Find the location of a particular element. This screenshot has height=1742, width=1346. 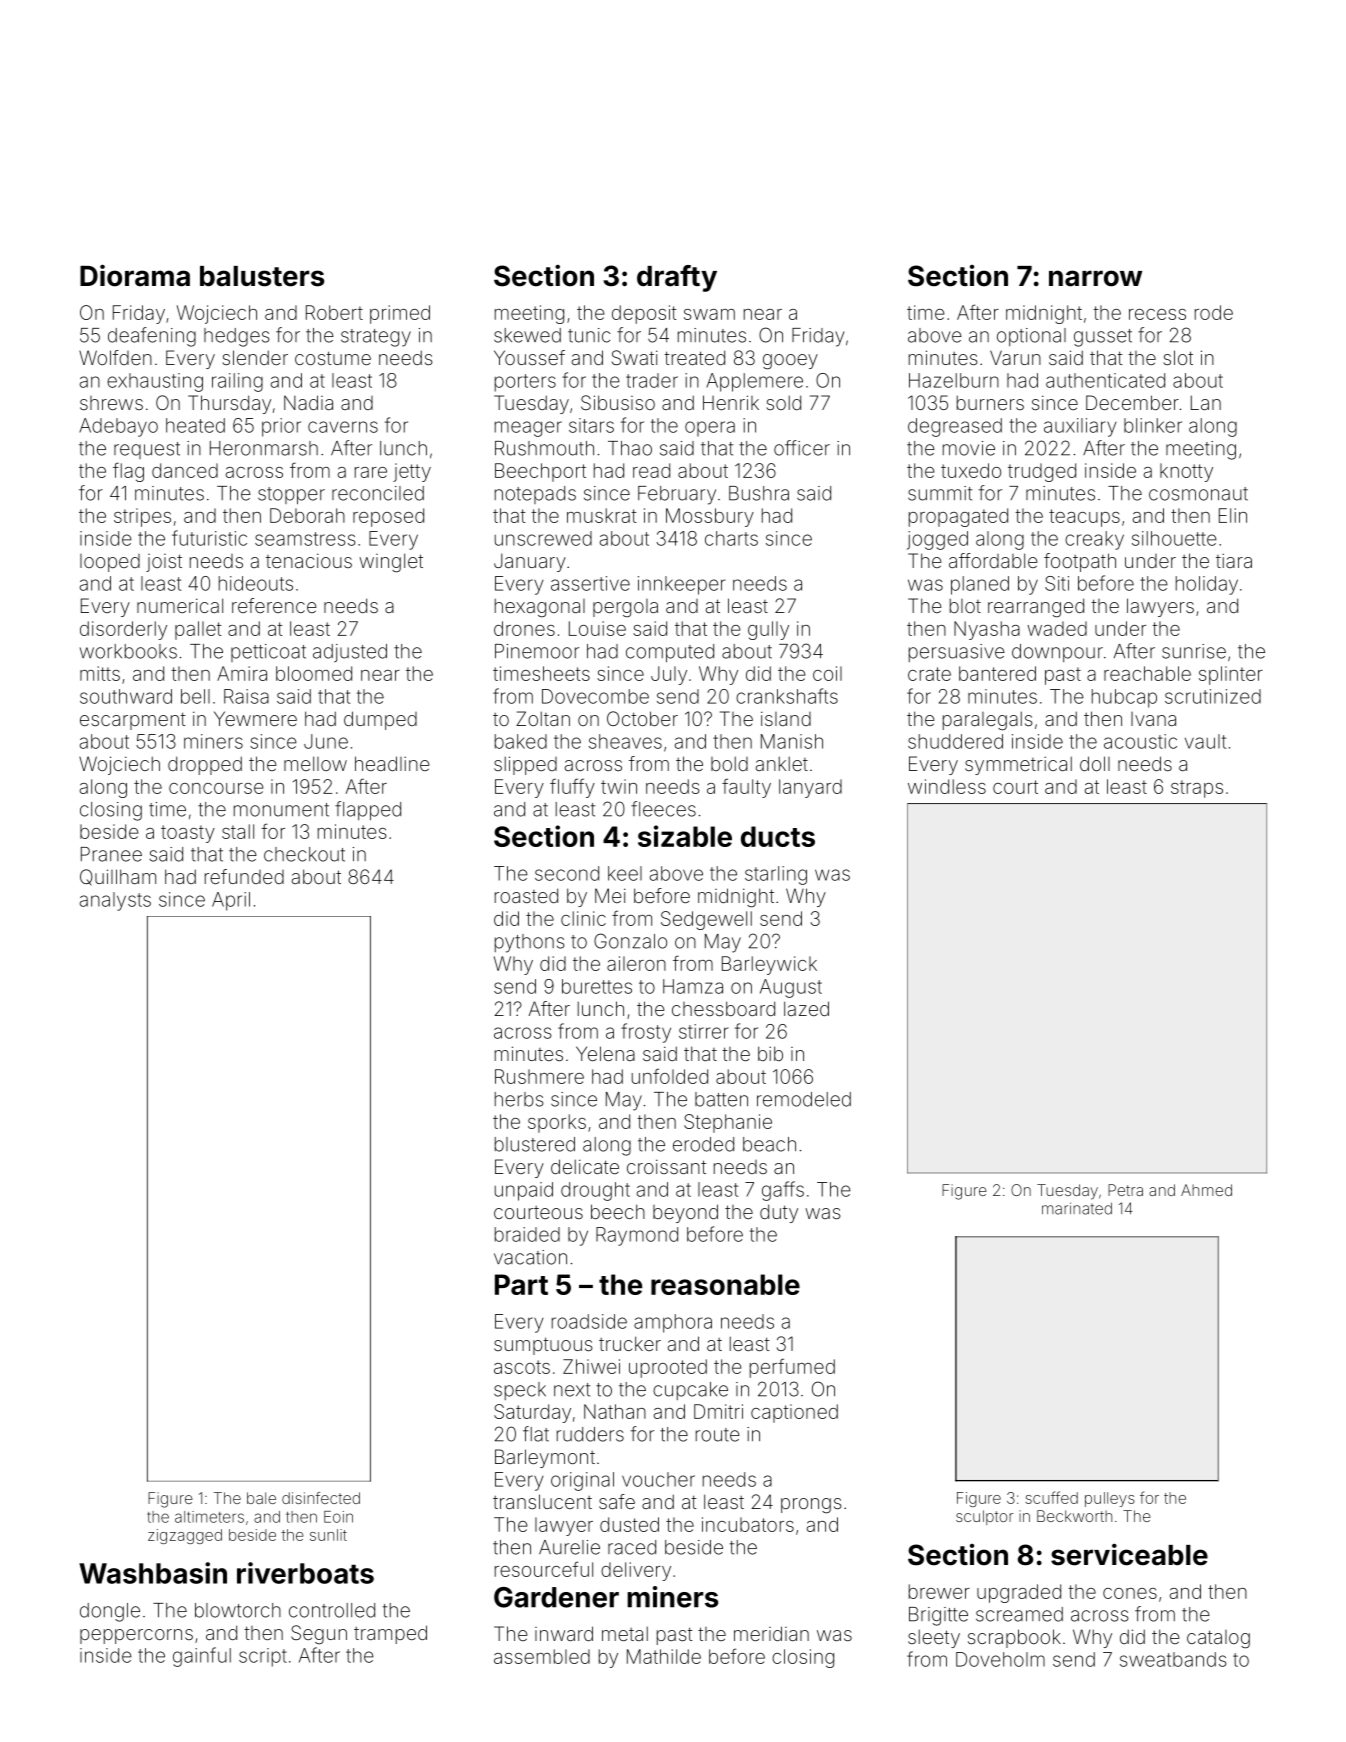

Mathilde is located at coordinates (664, 1656).
